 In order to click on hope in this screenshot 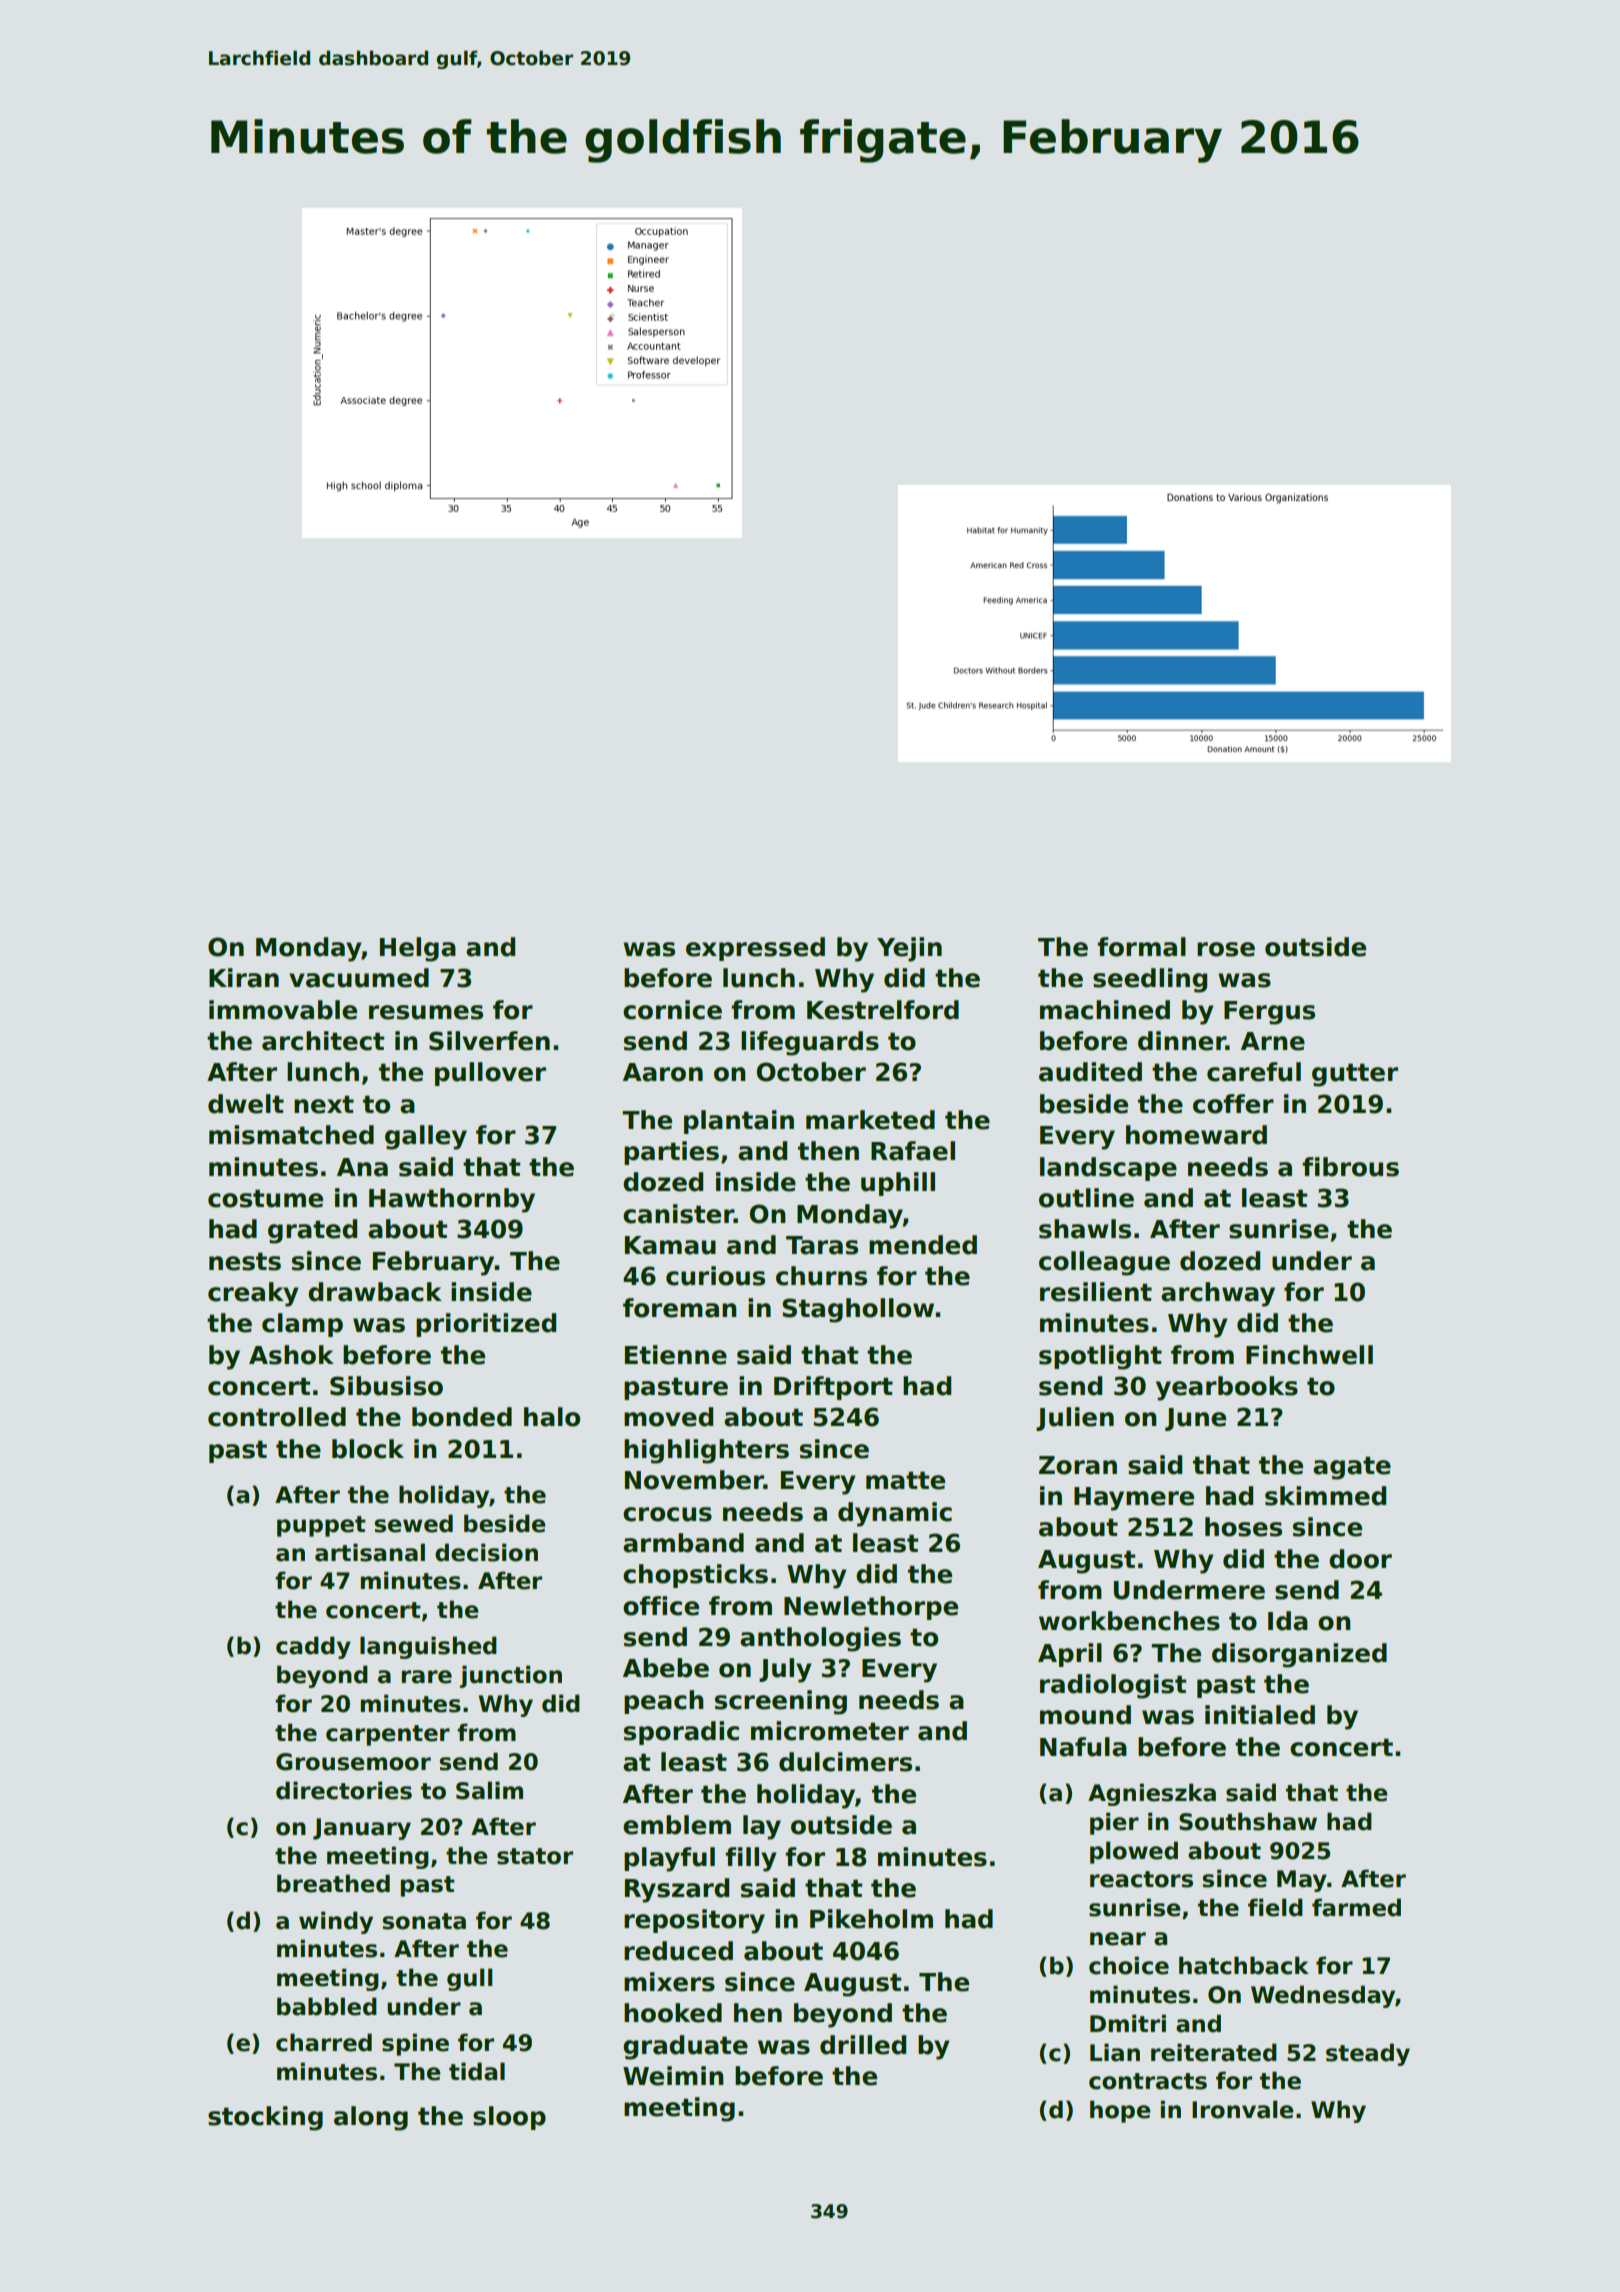, I will do `click(1120, 2111)`.
